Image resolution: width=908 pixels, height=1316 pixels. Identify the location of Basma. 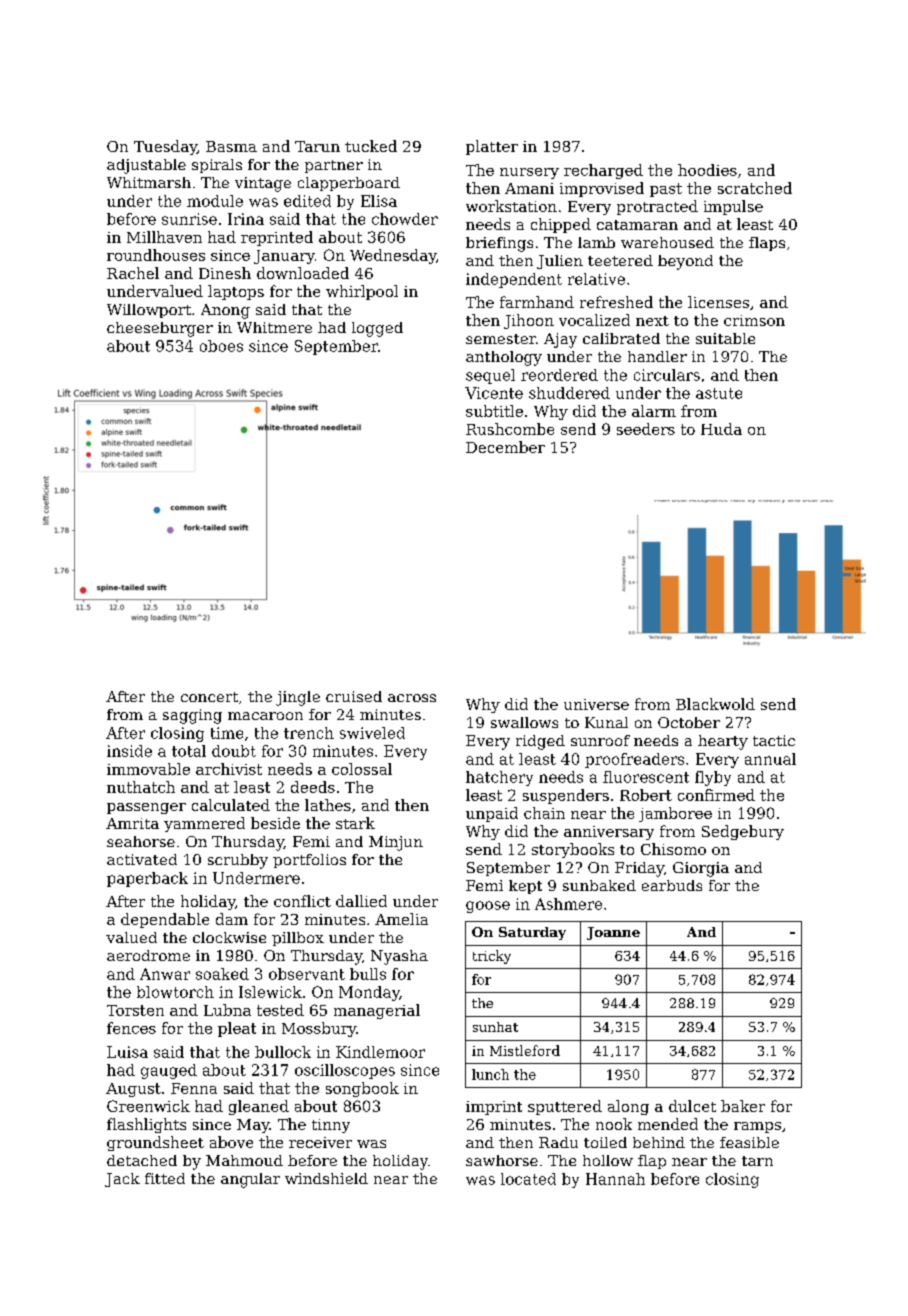
(231, 146).
